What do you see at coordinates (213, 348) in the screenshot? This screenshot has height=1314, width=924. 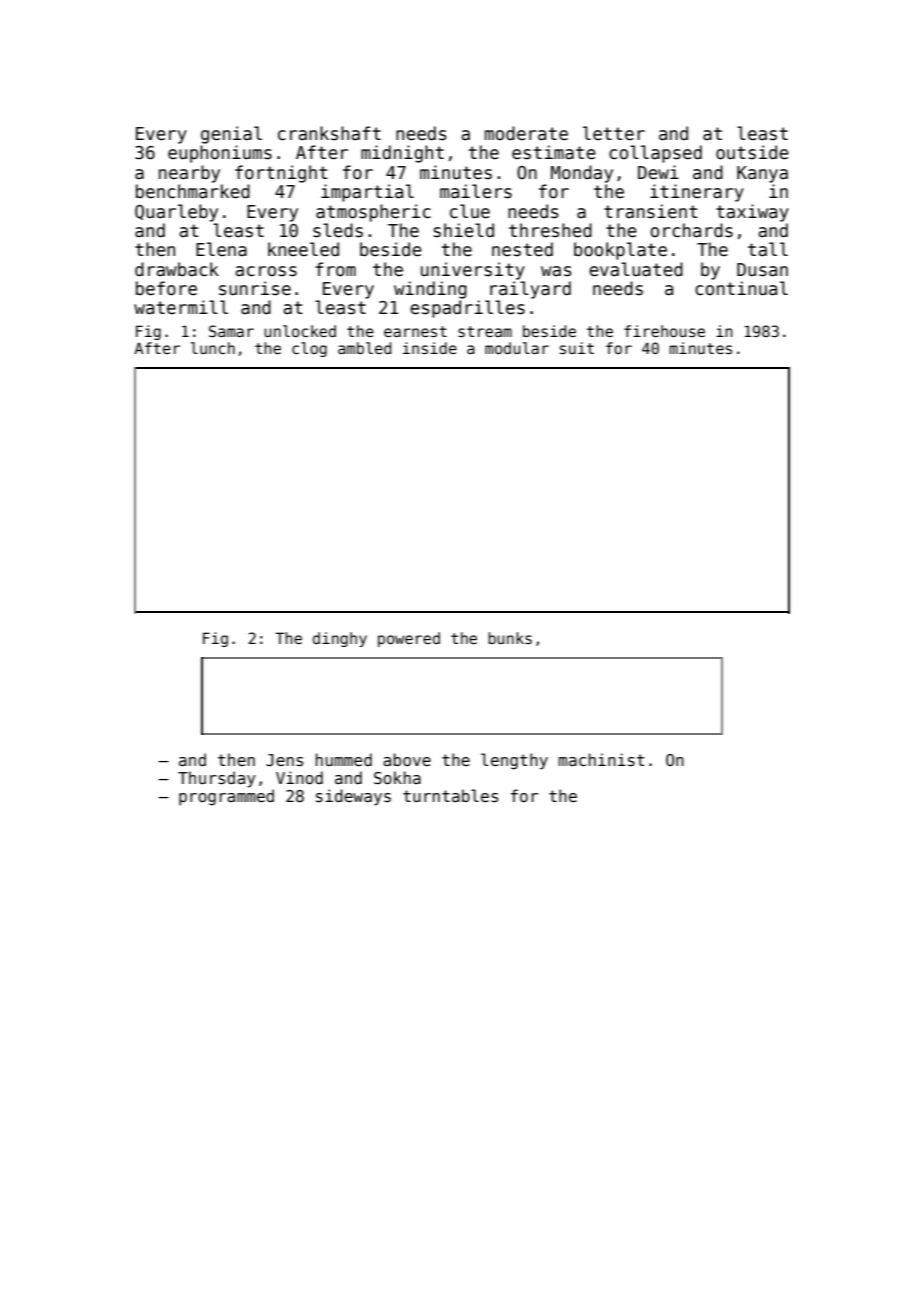 I see `lunch` at bounding box center [213, 348].
